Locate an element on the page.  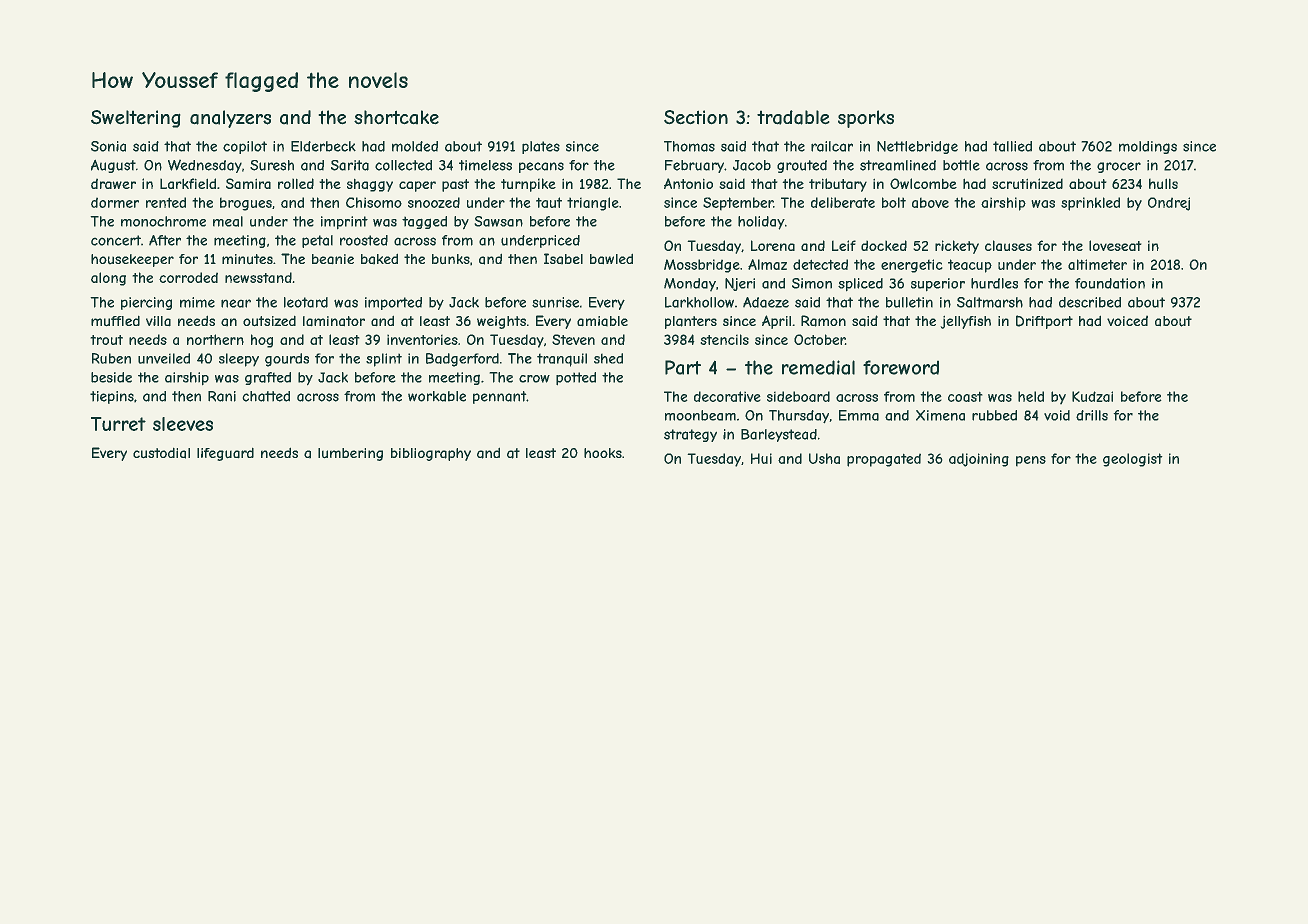
sporks is located at coordinates (866, 119).
